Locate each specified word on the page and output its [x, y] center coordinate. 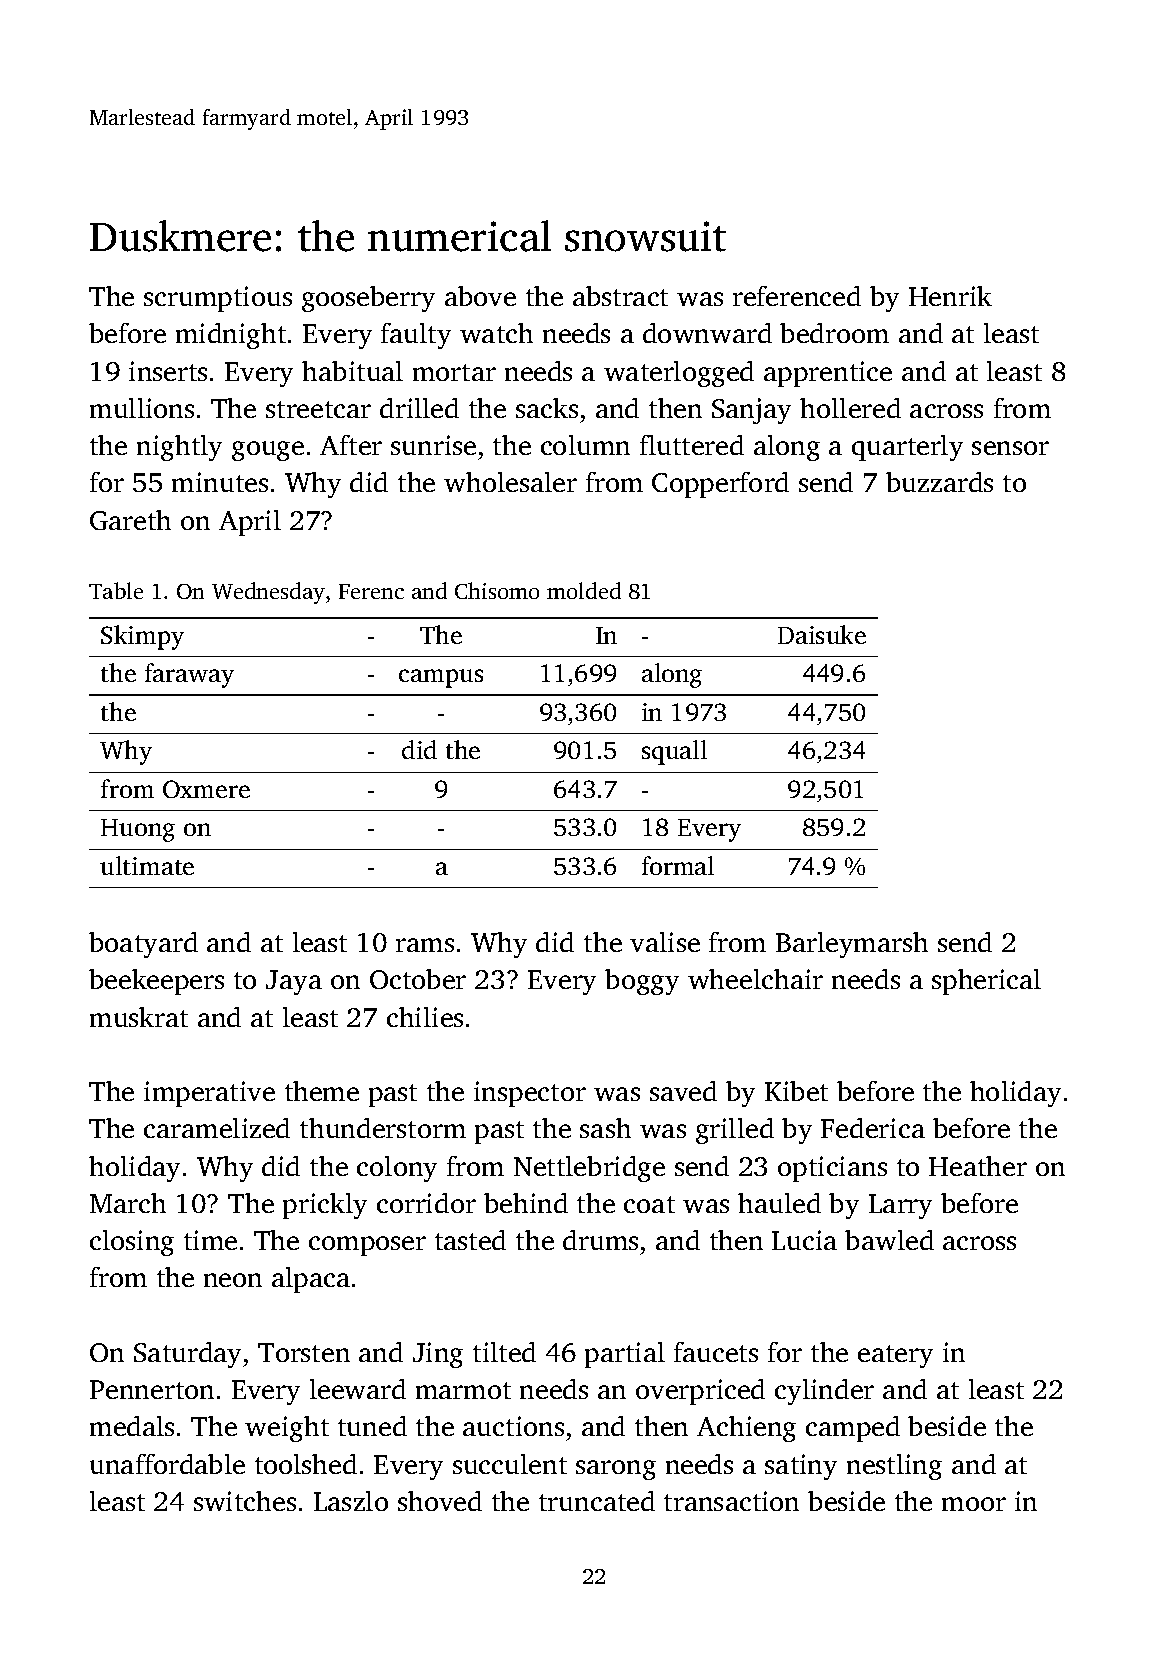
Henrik [950, 296]
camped [853, 1429]
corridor [426, 1203]
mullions [142, 408]
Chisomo [497, 590]
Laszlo [351, 1501]
